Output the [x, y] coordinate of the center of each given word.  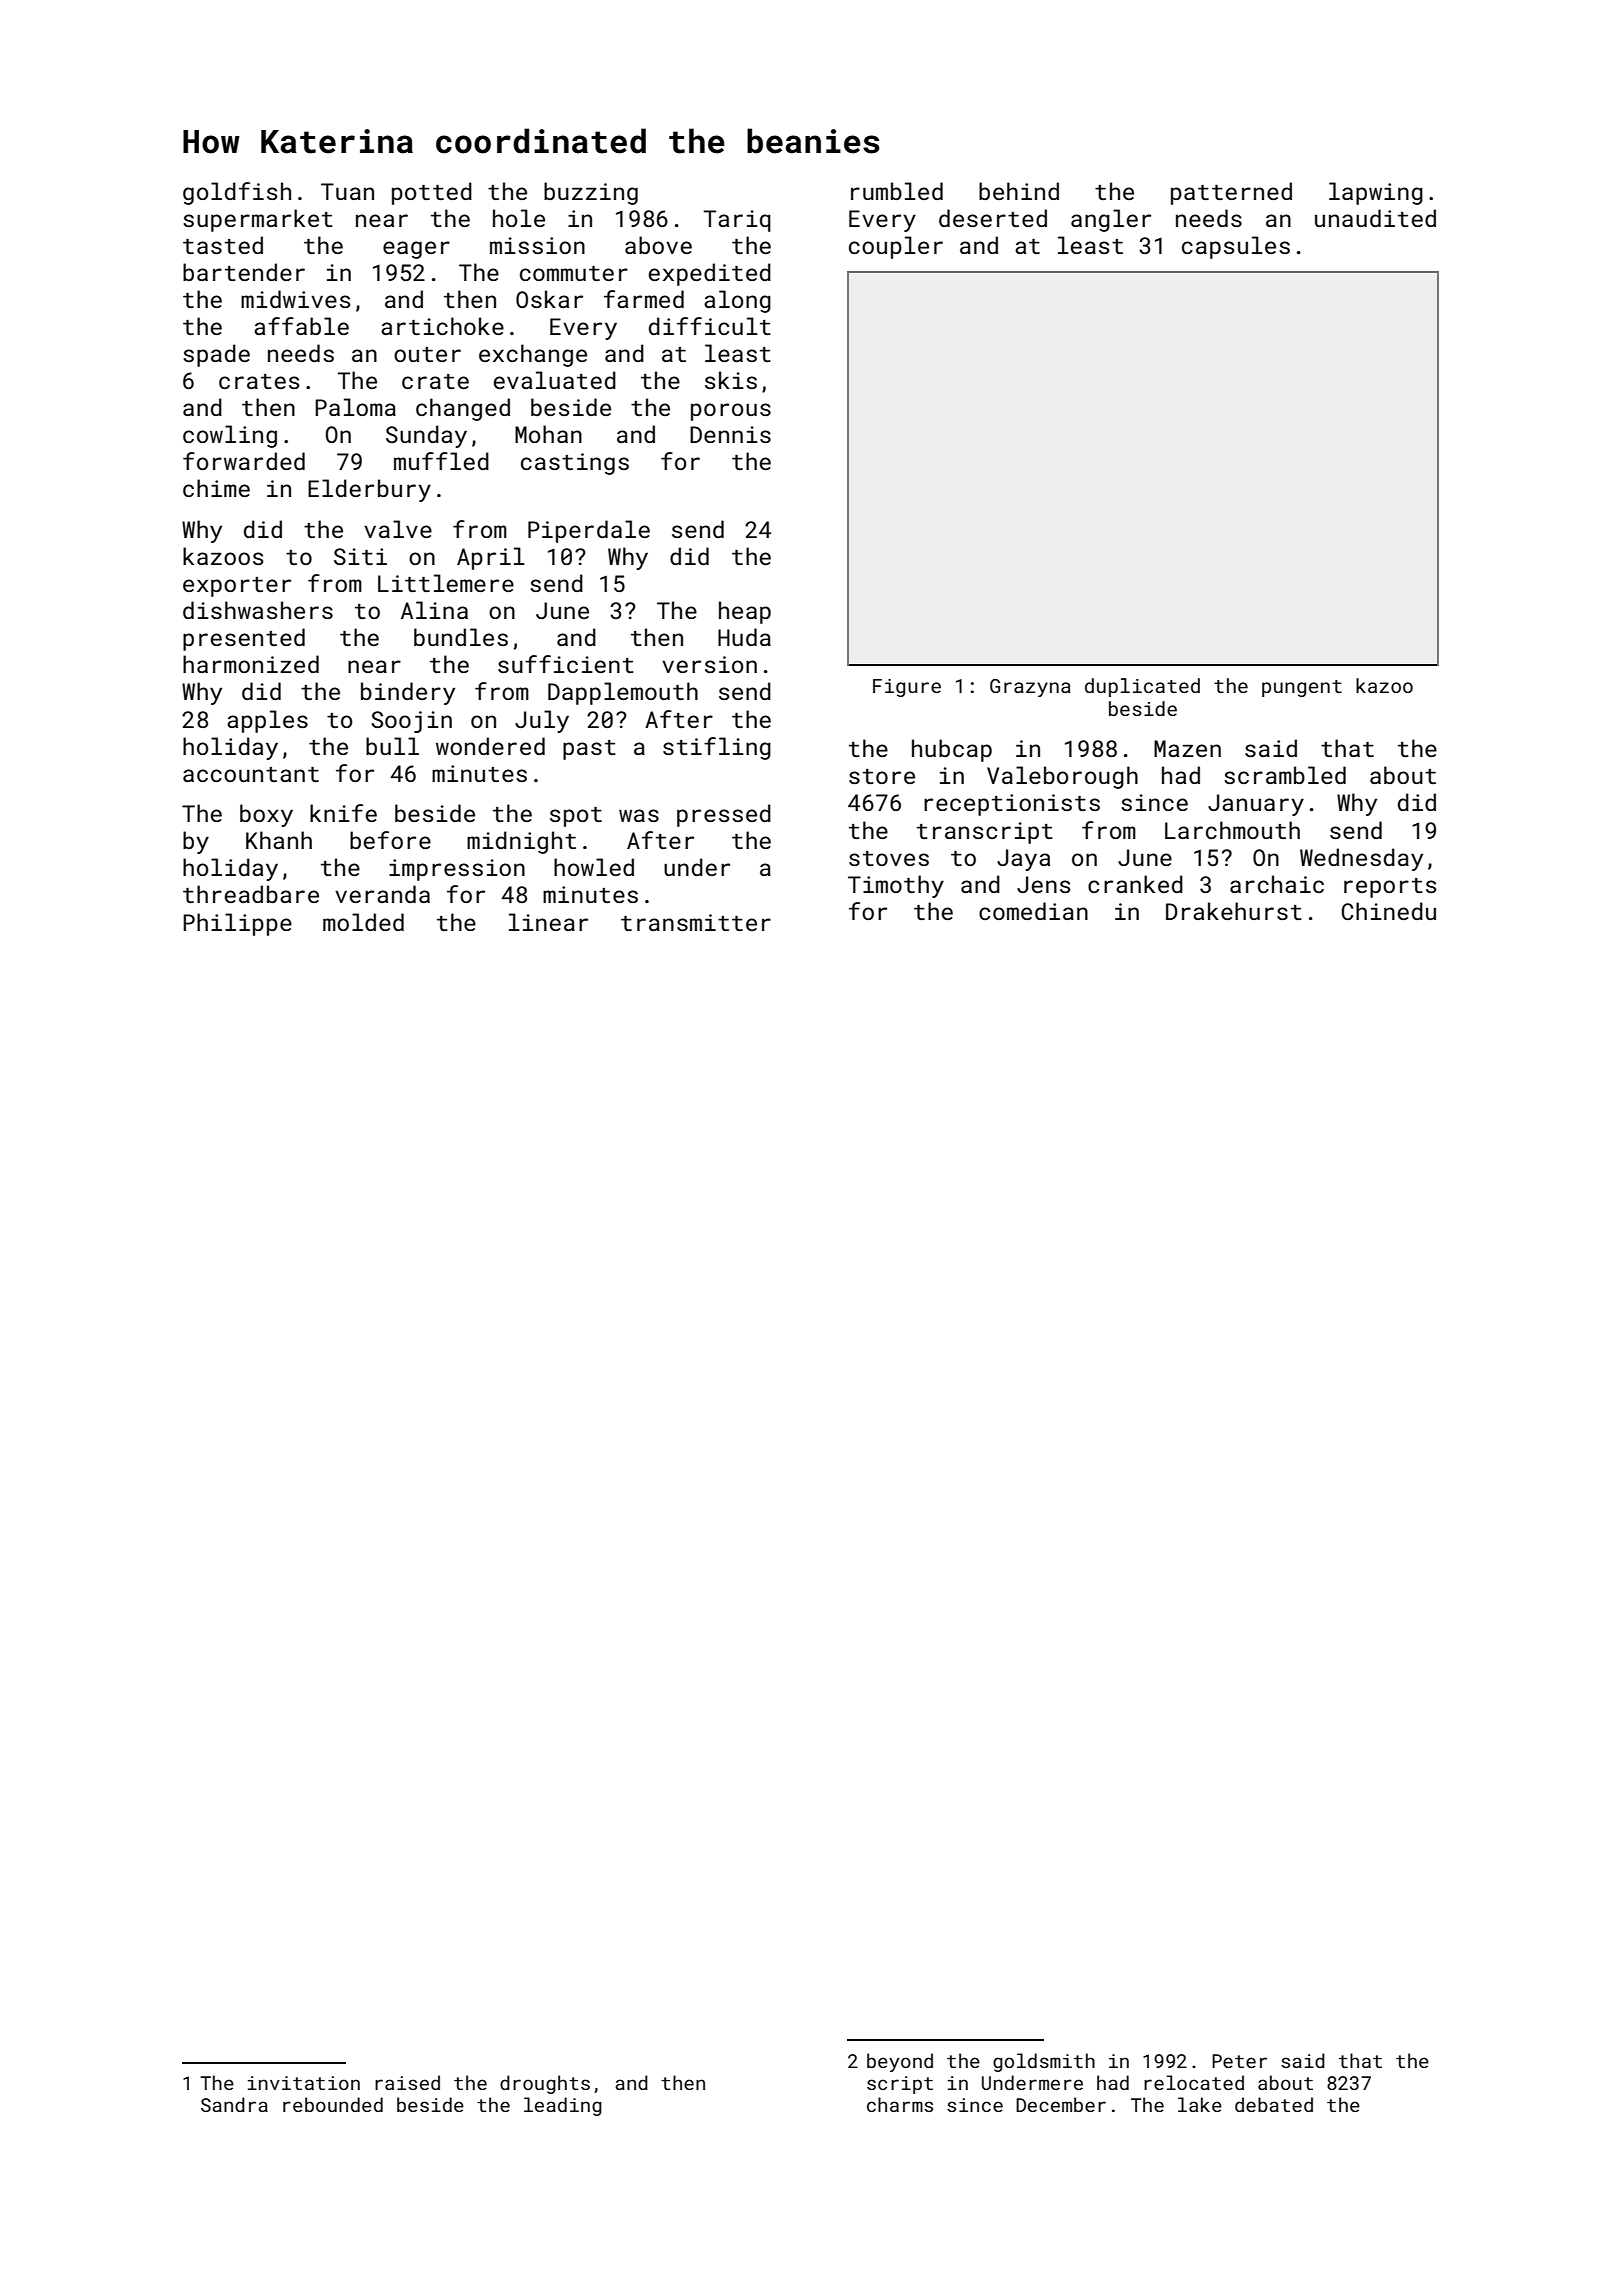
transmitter [696, 922]
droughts [545, 2084]
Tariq [737, 221]
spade [216, 355]
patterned [1231, 193]
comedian [1033, 911]
